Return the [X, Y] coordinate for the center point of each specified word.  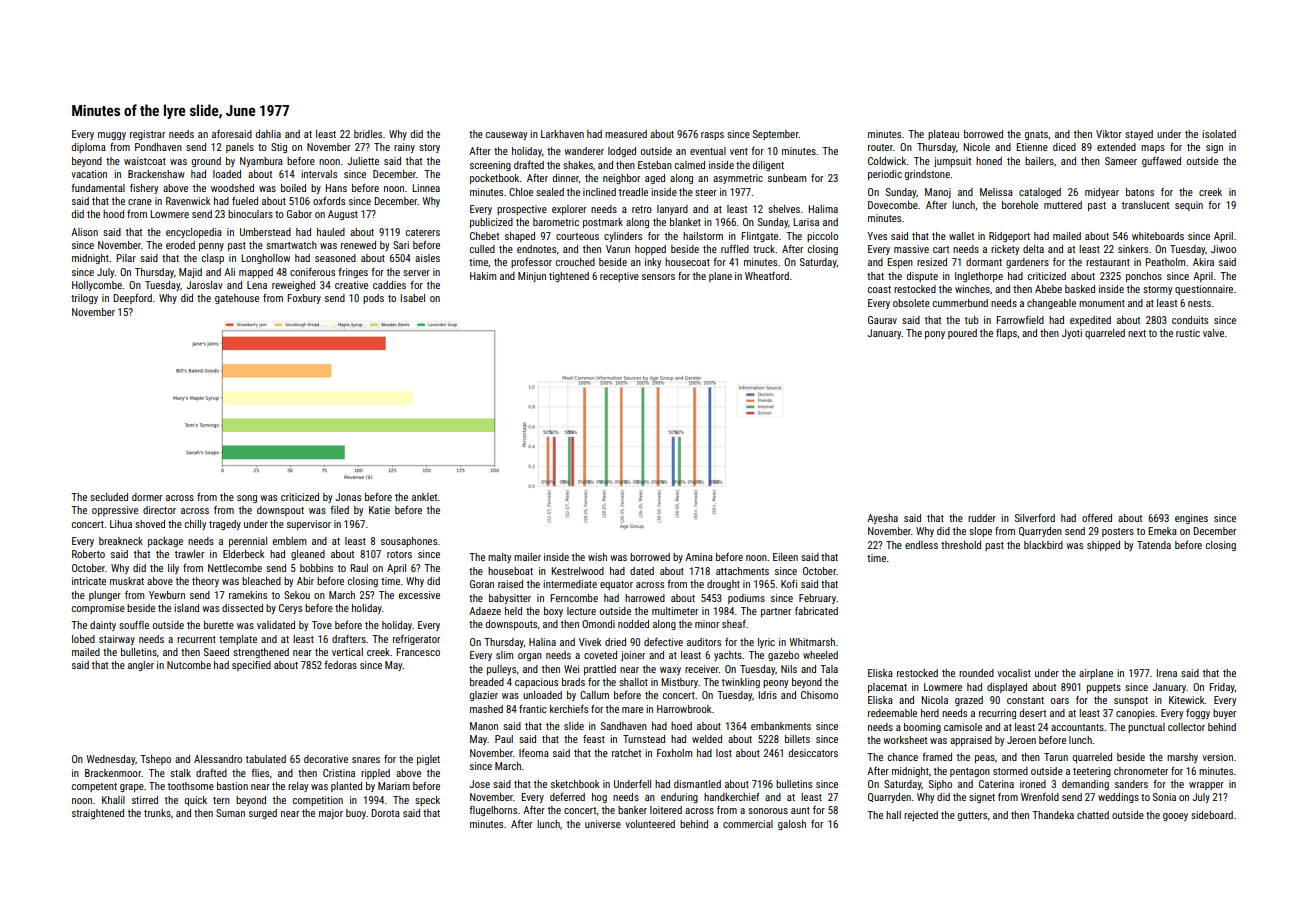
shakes [578, 165]
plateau [943, 135]
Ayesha [882, 519]
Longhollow [265, 259]
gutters [972, 816]
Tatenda [1154, 545]
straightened [98, 814]
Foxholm [674, 753]
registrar [147, 135]
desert [1033, 713]
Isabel [413, 298]
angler [141, 666]
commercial [748, 824]
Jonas [348, 497]
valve [1213, 333]
